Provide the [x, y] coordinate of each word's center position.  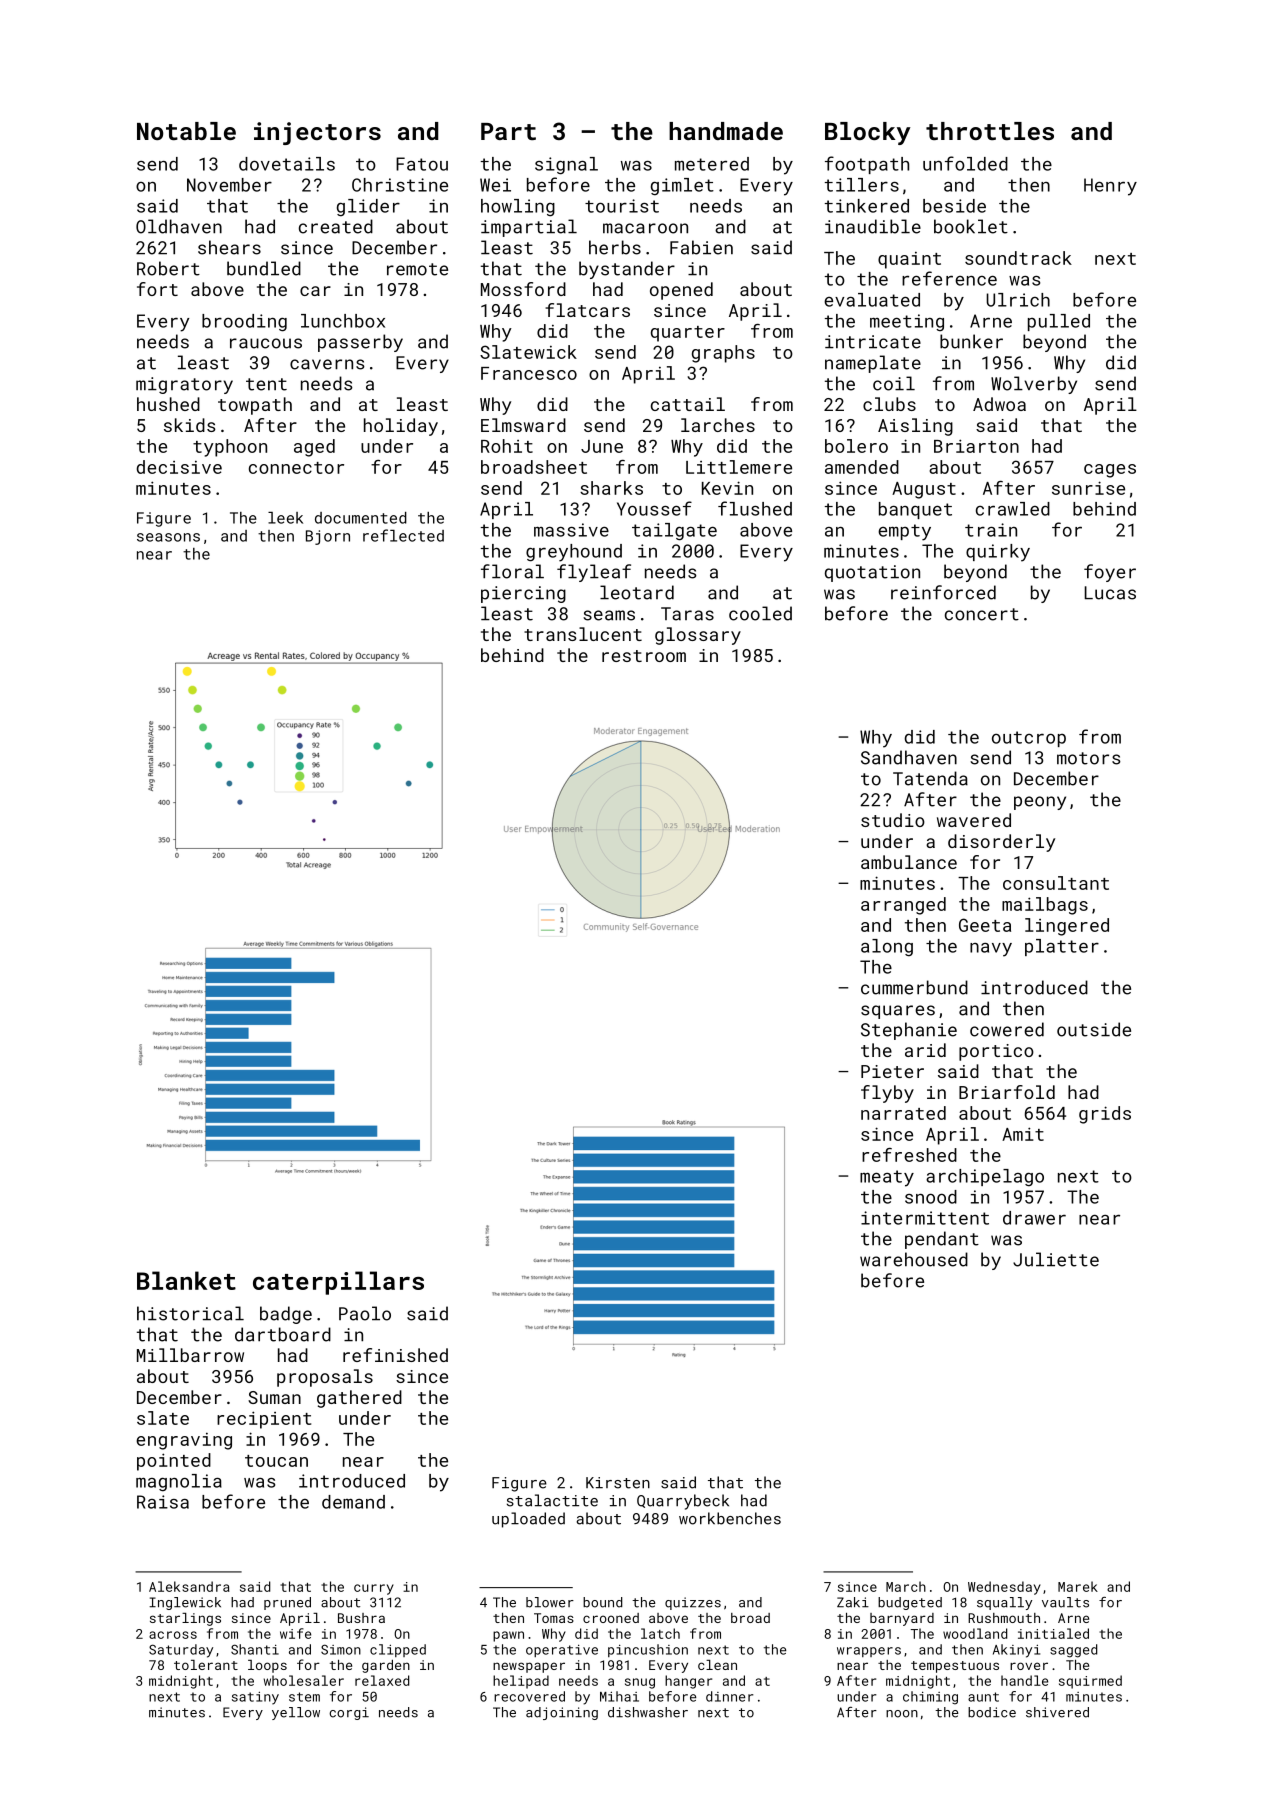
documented [361, 518]
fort [157, 289]
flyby [887, 1094]
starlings [185, 1619]
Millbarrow [190, 1355]
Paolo [365, 1313]
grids [1105, 1115]
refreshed [909, 1155]
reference [949, 278]
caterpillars [338, 1283]
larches [718, 425]
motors [1089, 758]
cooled [760, 613]
